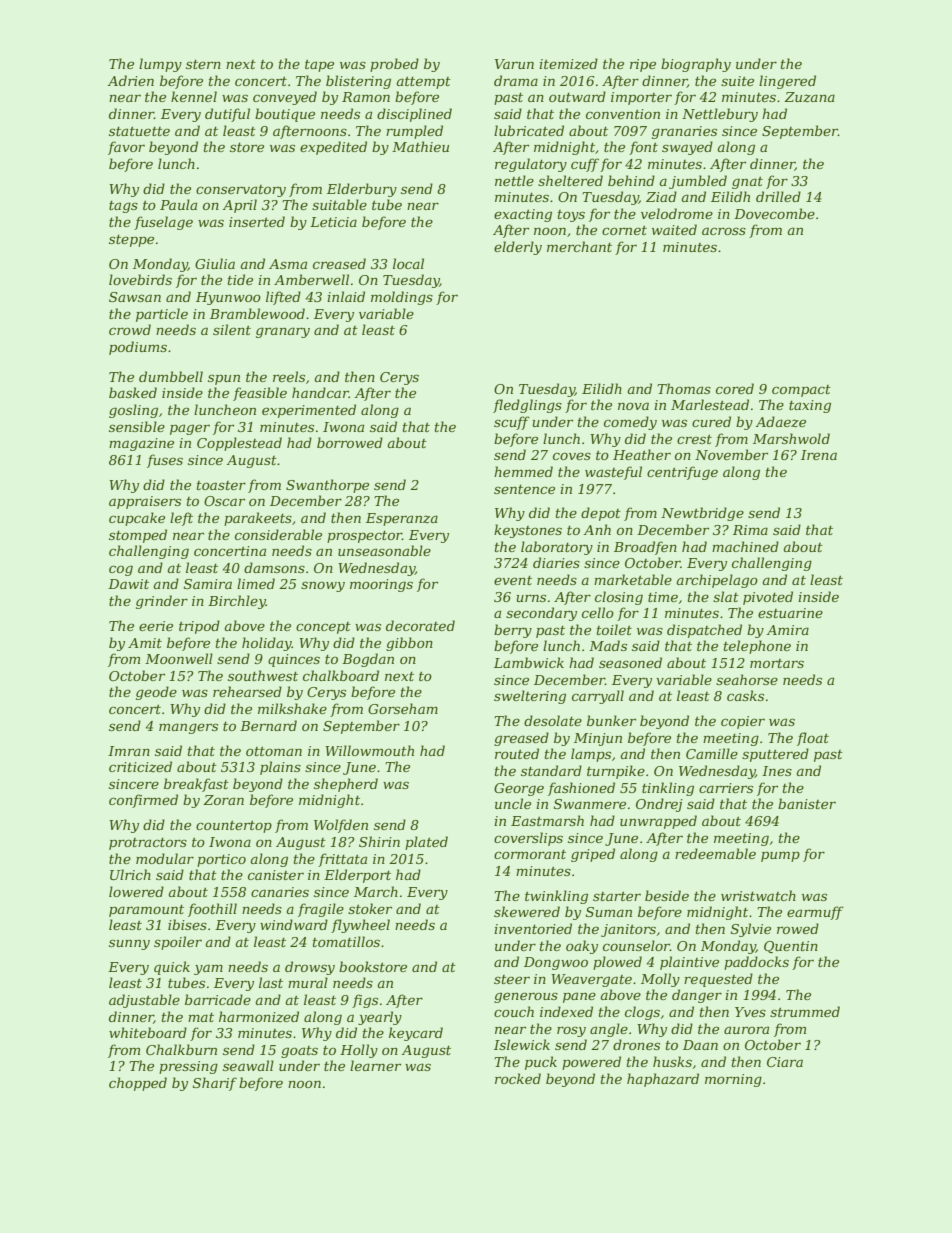 This image has width=952, height=1233. What do you see at coordinates (135, 297) in the image?
I see `Sawsan` at bounding box center [135, 297].
